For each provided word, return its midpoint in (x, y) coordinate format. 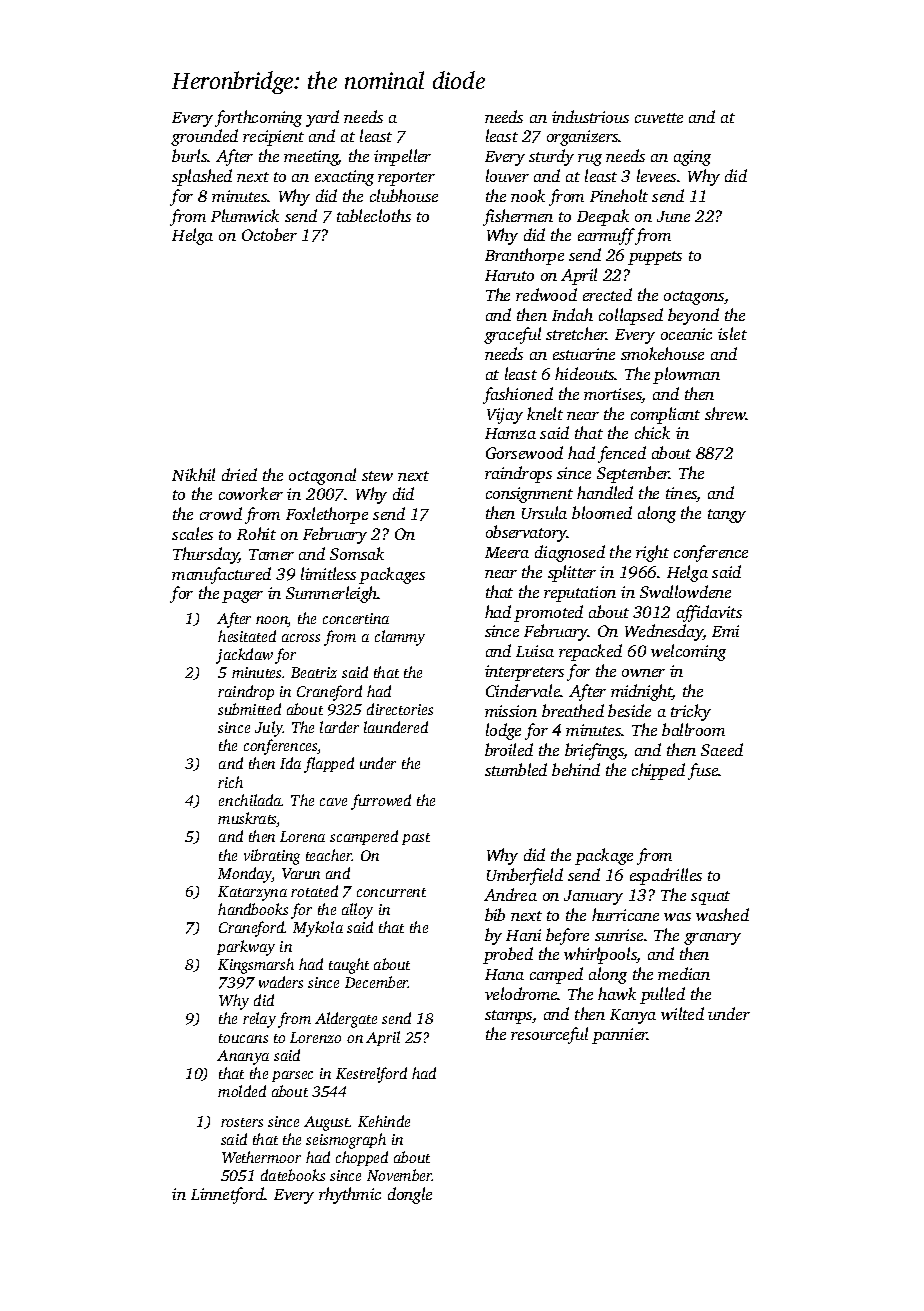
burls (189, 155)
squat (710, 898)
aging (692, 158)
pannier (620, 1036)
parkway (246, 948)
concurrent (391, 892)
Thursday (206, 555)
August (327, 1123)
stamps (509, 1017)
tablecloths (374, 215)
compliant (665, 415)
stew (377, 476)
